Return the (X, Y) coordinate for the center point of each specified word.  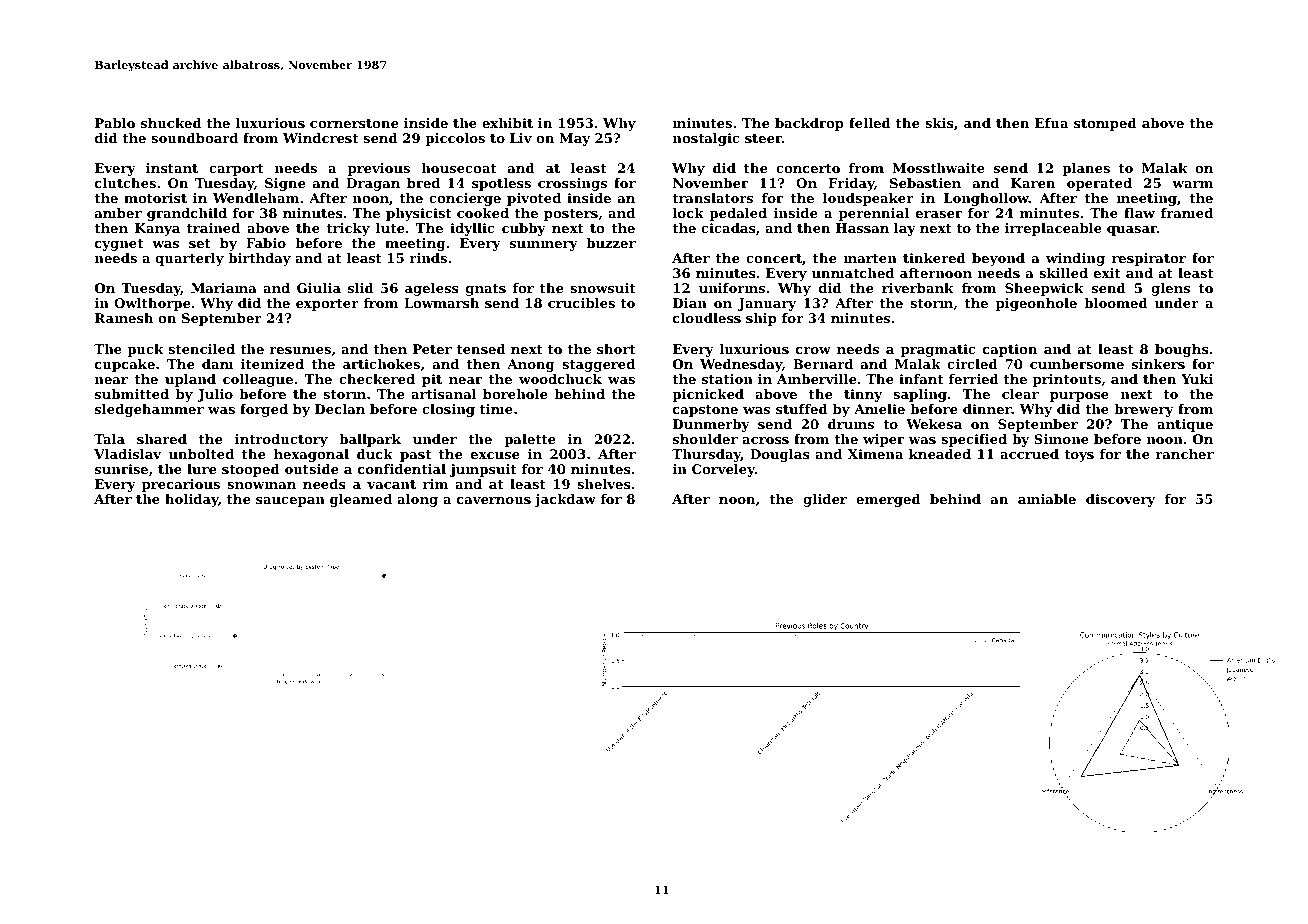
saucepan (290, 502)
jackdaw (565, 500)
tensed (481, 349)
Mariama (224, 288)
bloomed (1116, 303)
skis (939, 123)
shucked (171, 123)
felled (870, 123)
